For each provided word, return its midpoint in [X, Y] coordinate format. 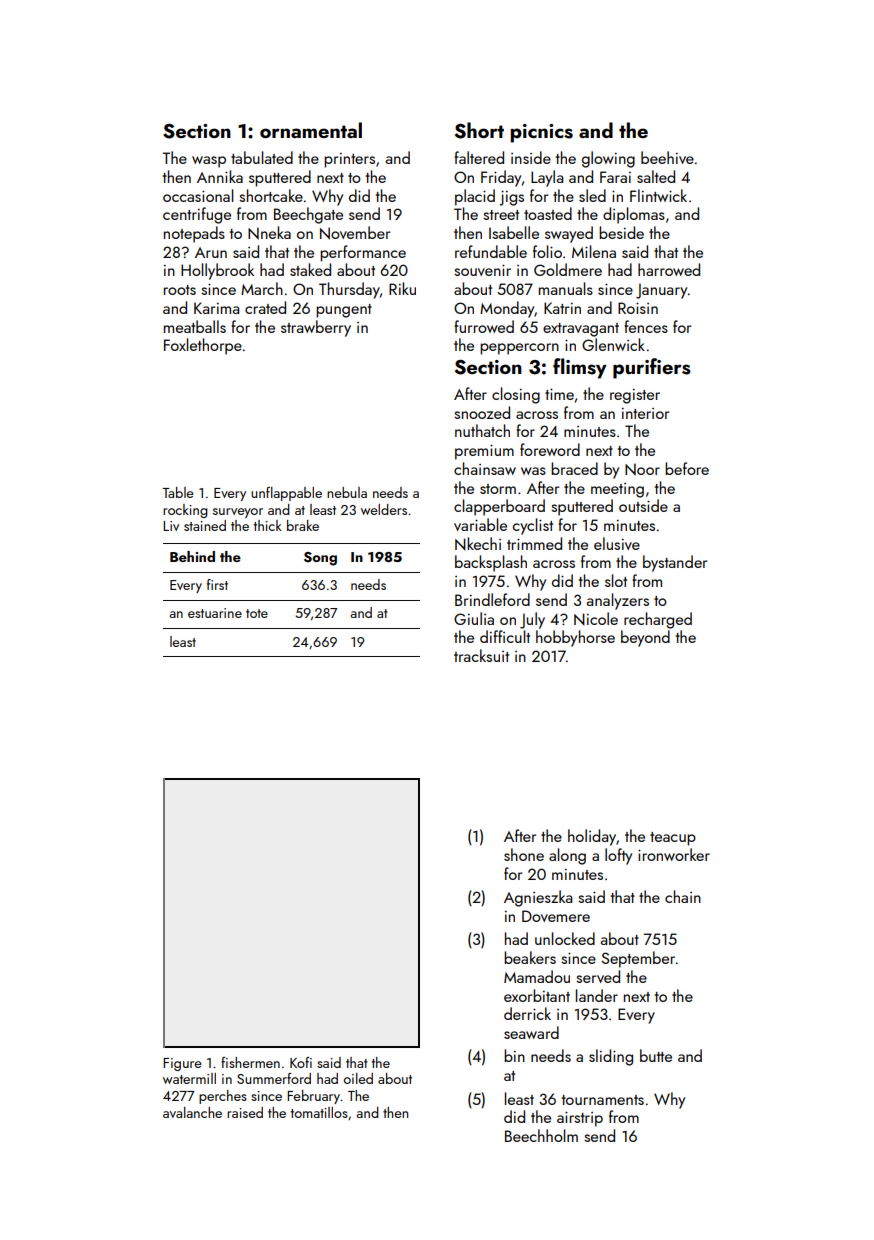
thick [268, 525]
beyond [645, 638]
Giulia [474, 618]
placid [475, 197]
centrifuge [197, 215]
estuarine [215, 613]
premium [484, 452]
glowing [608, 159]
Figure [182, 1064]
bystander [675, 563]
